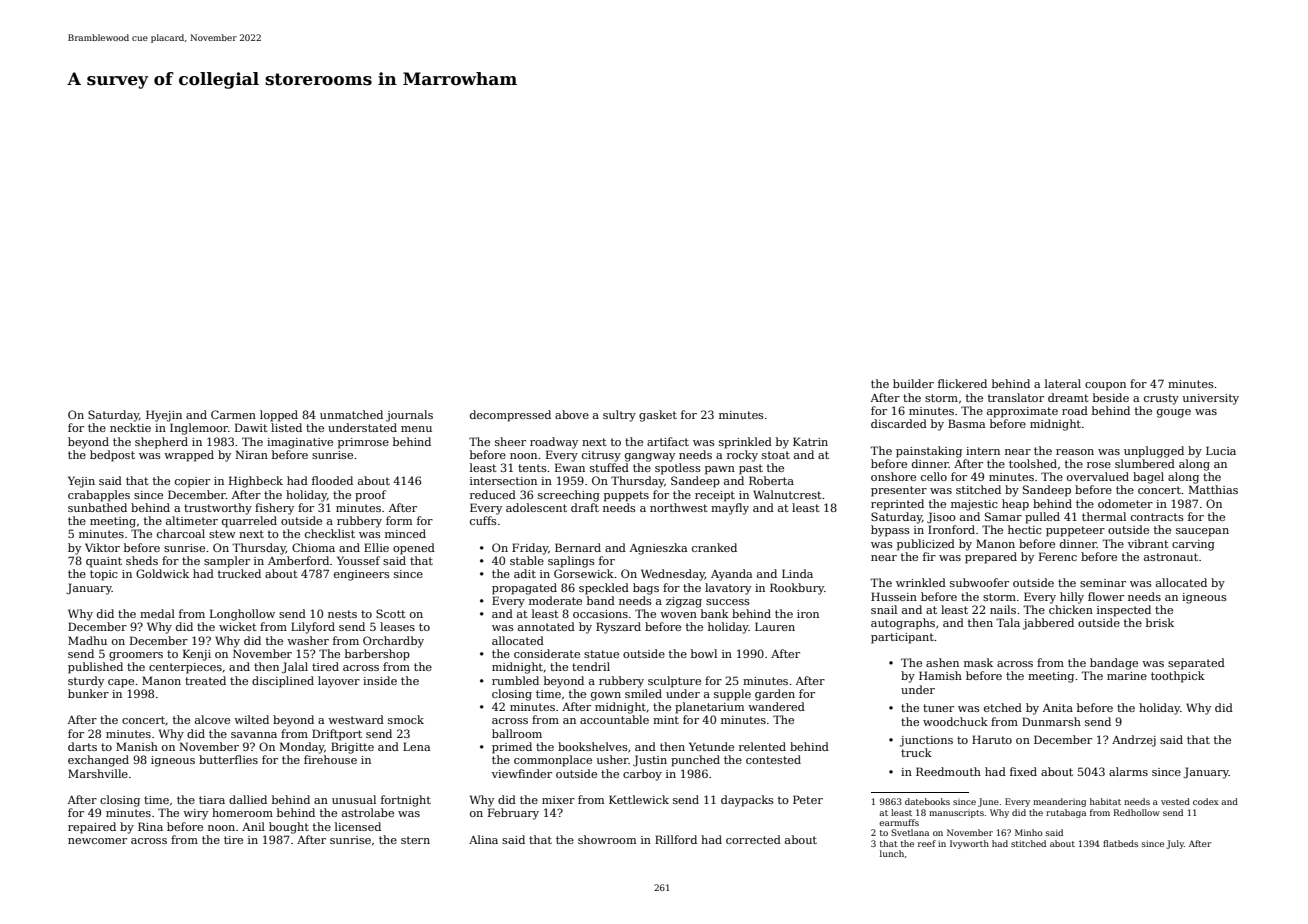 The image size is (1308, 924). What do you see at coordinates (1068, 397) in the screenshot?
I see `dreamt` at bounding box center [1068, 397].
